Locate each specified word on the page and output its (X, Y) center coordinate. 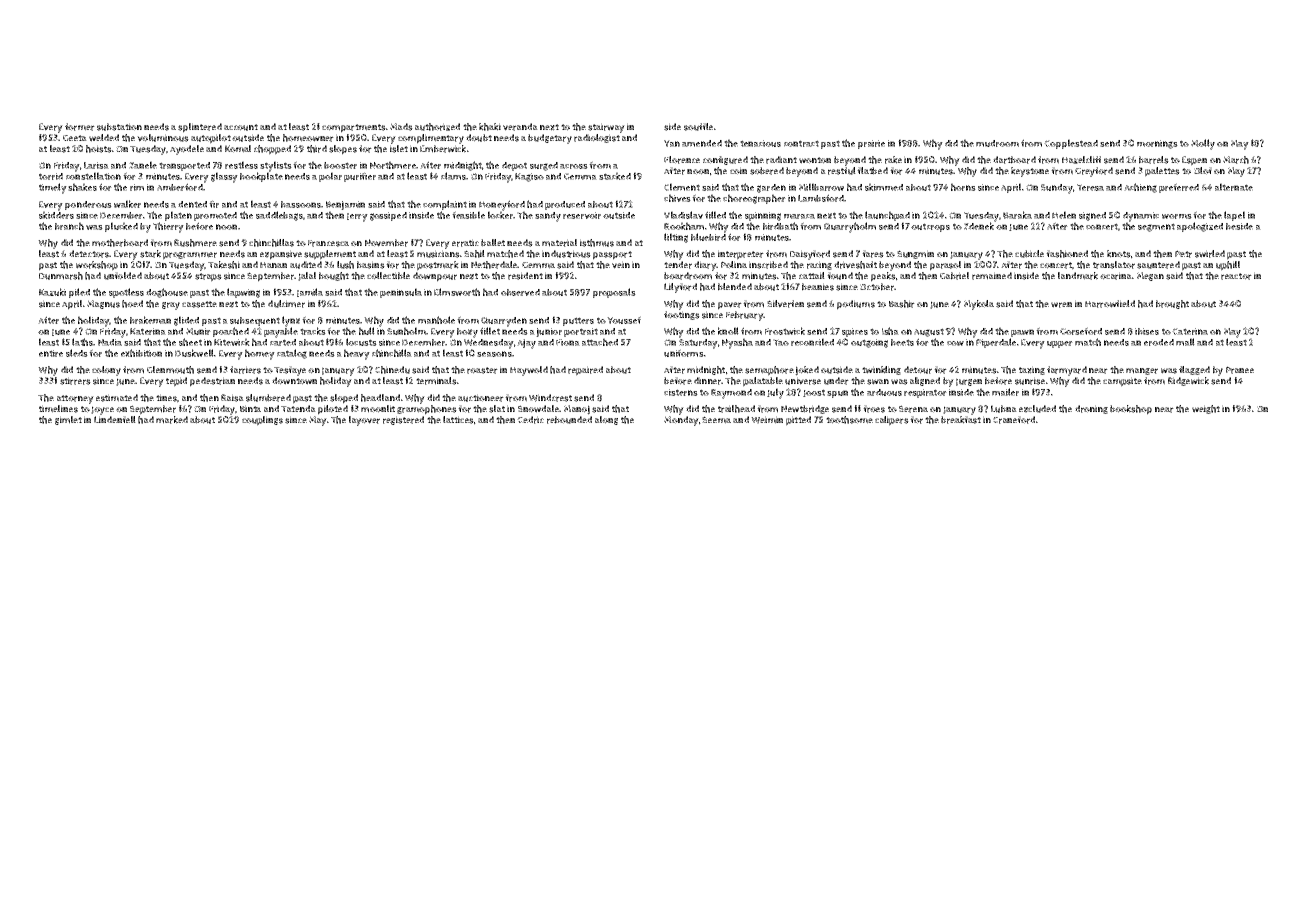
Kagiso (529, 177)
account (241, 127)
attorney (75, 399)
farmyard (1067, 371)
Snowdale (538, 409)
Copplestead (1071, 144)
